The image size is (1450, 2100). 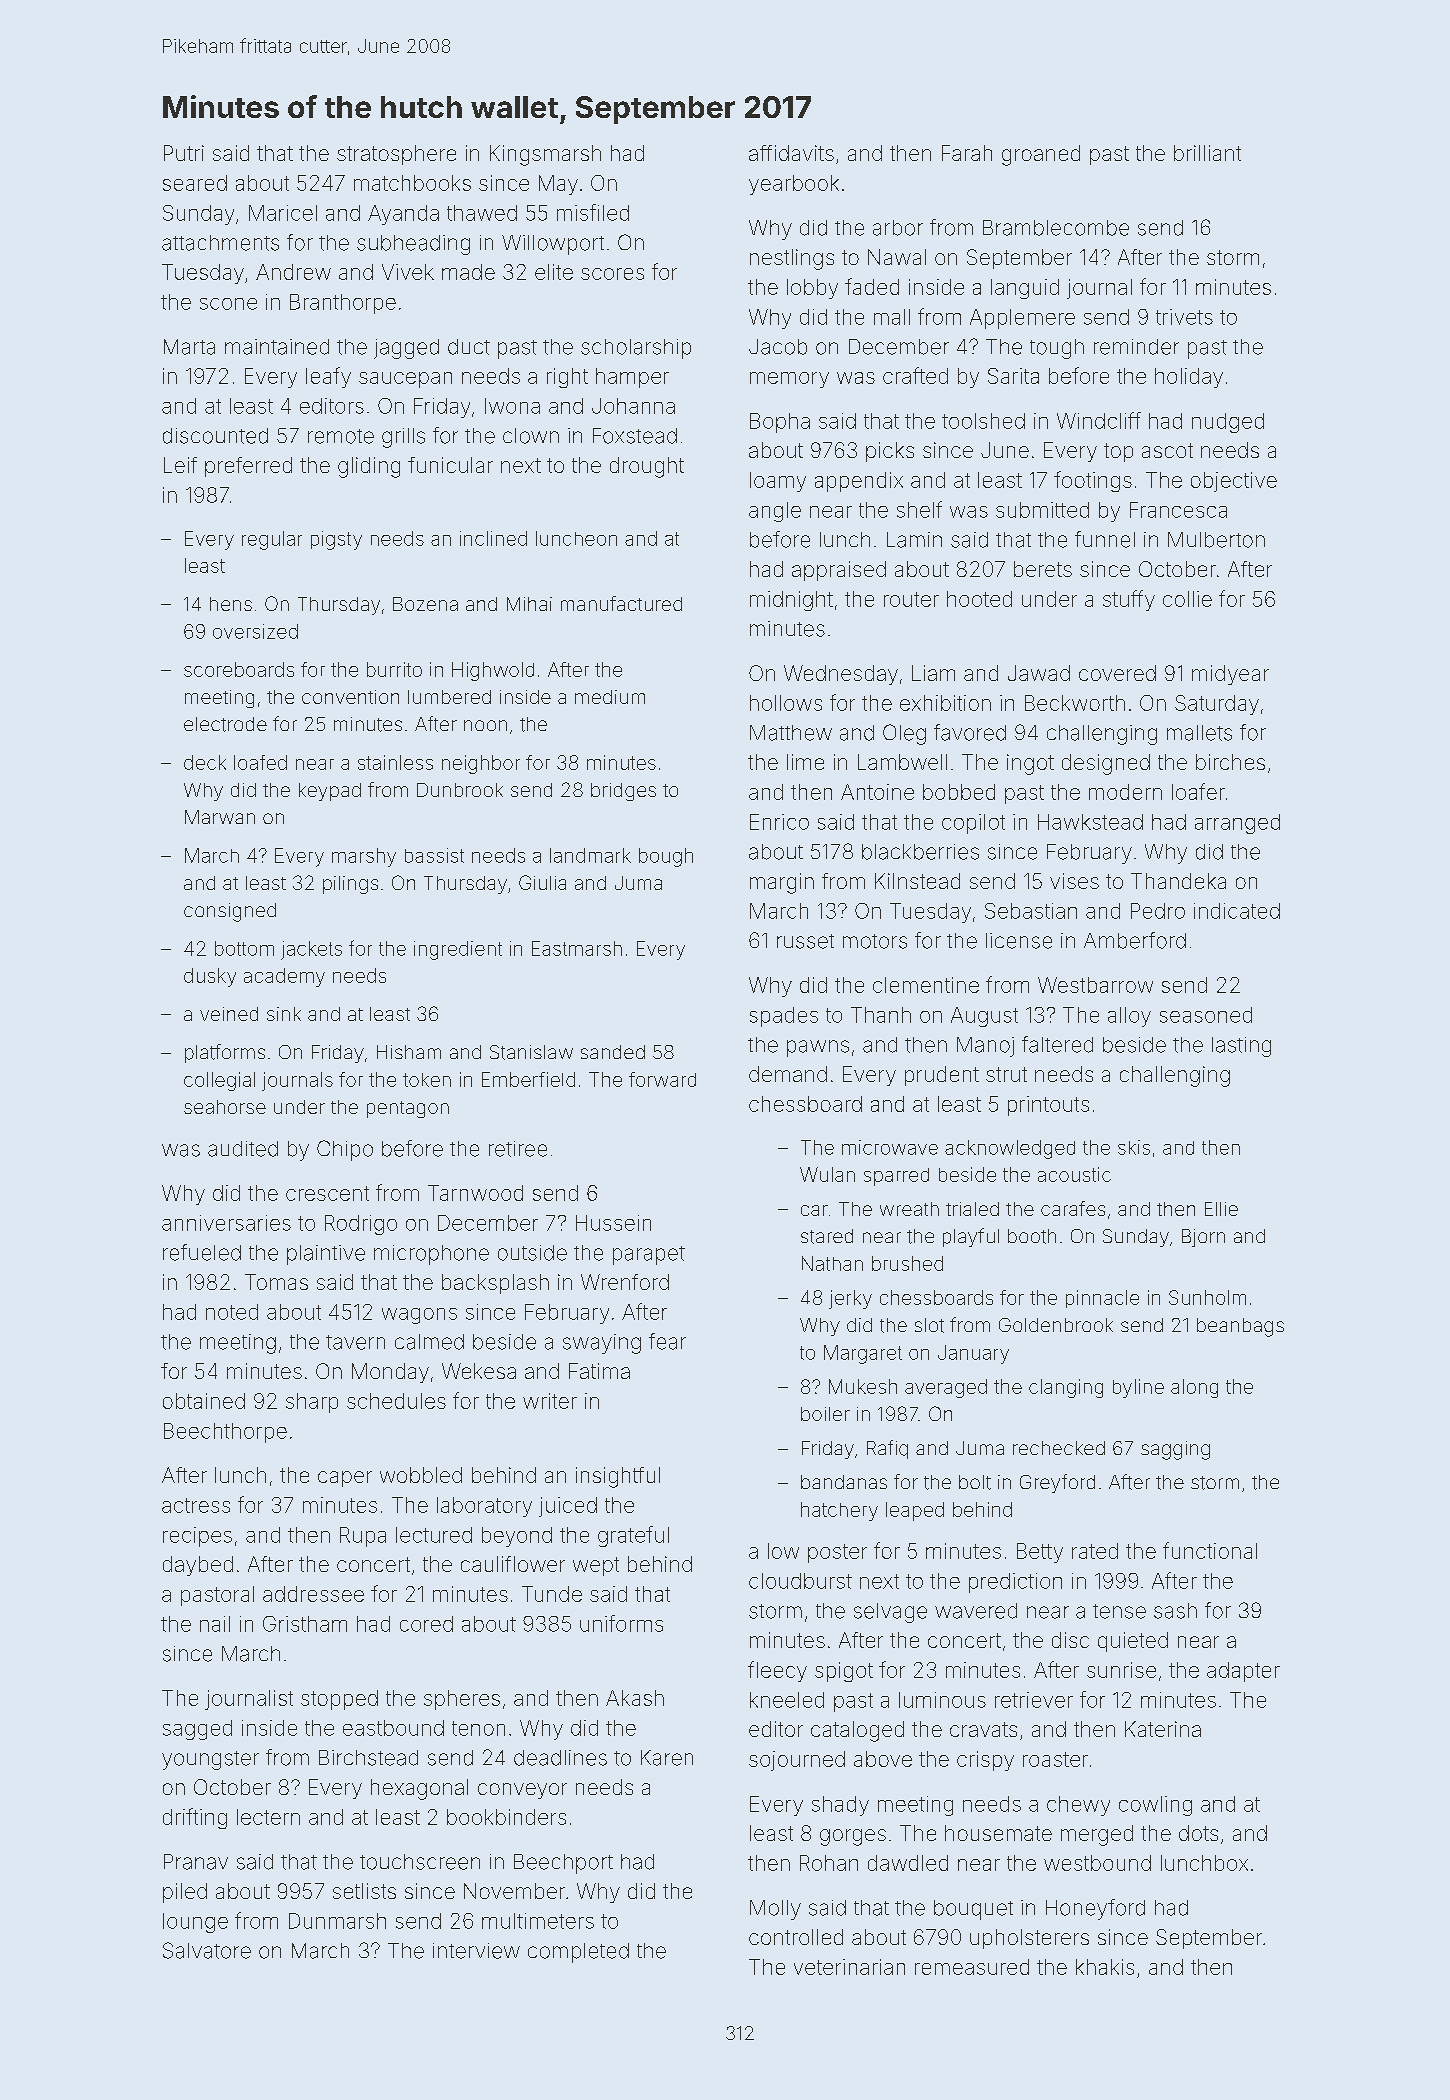 What do you see at coordinates (1184, 317) in the page?
I see `trivets` at bounding box center [1184, 317].
